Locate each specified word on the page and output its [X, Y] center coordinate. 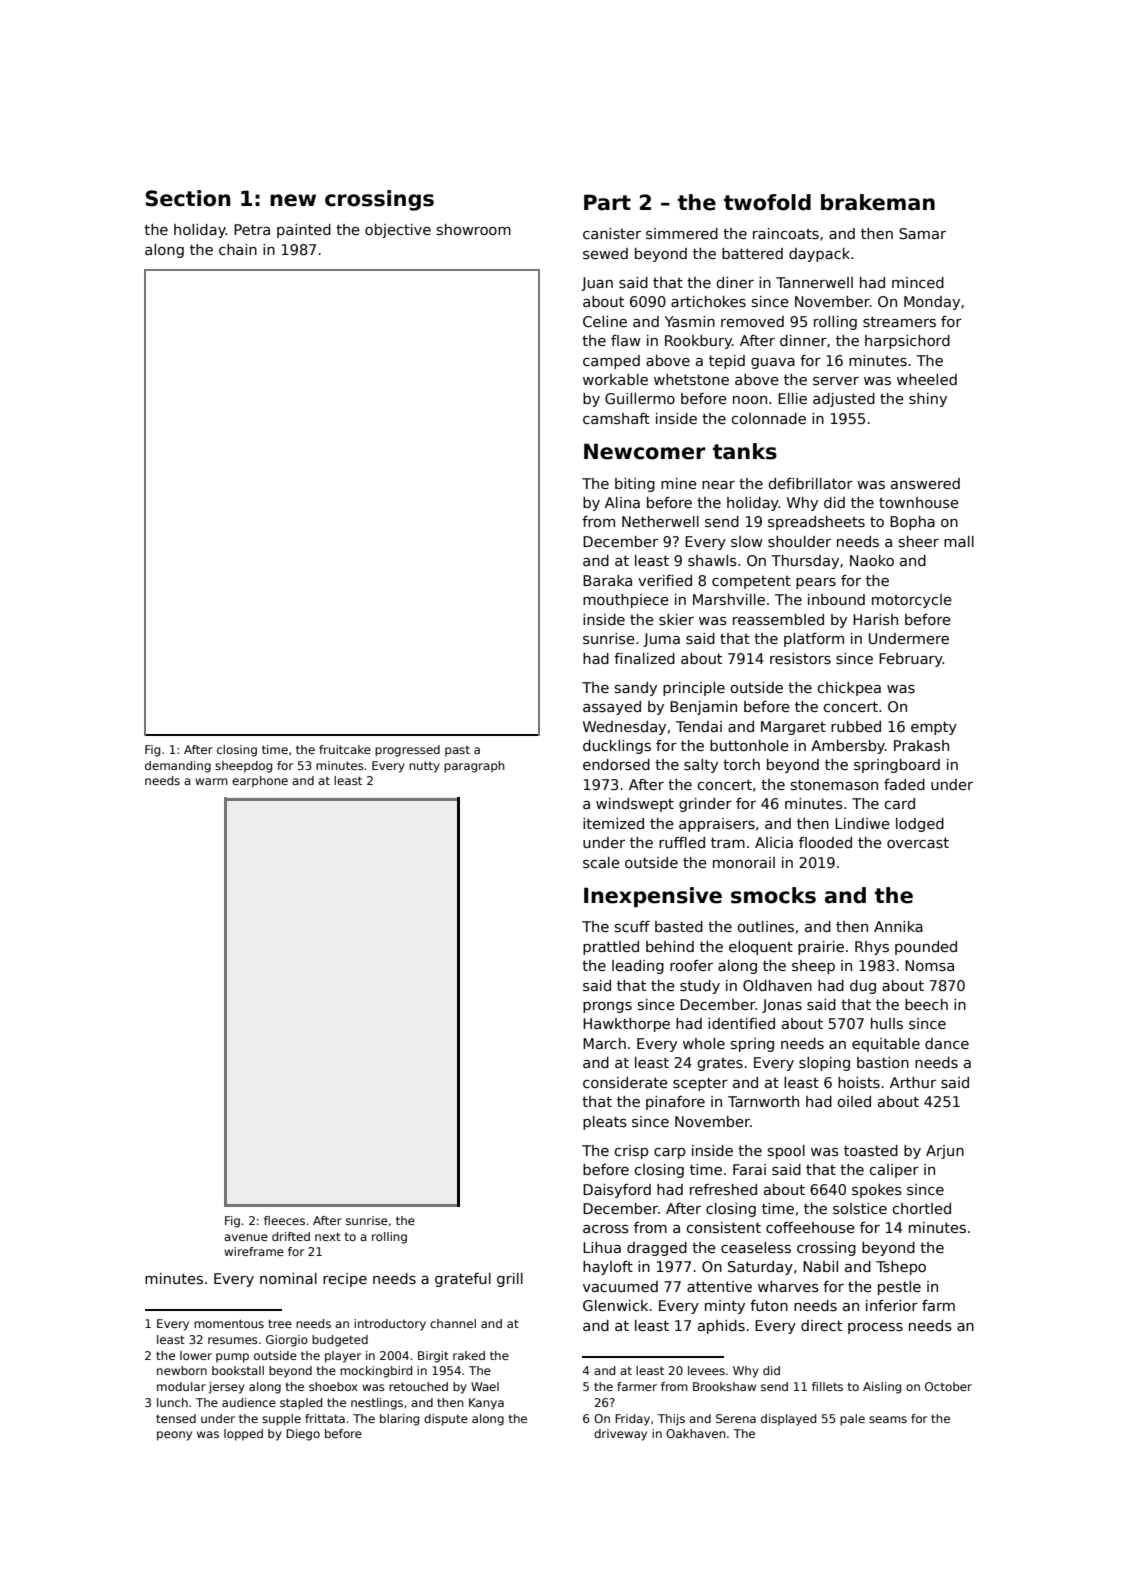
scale [601, 862]
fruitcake [345, 749]
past [457, 751]
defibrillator [810, 483]
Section [188, 198]
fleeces [284, 1220]
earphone [260, 782]
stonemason [834, 784]
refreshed [723, 1189]
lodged [920, 825]
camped [611, 362]
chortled [921, 1208]
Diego [303, 1435]
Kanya [486, 1404]
